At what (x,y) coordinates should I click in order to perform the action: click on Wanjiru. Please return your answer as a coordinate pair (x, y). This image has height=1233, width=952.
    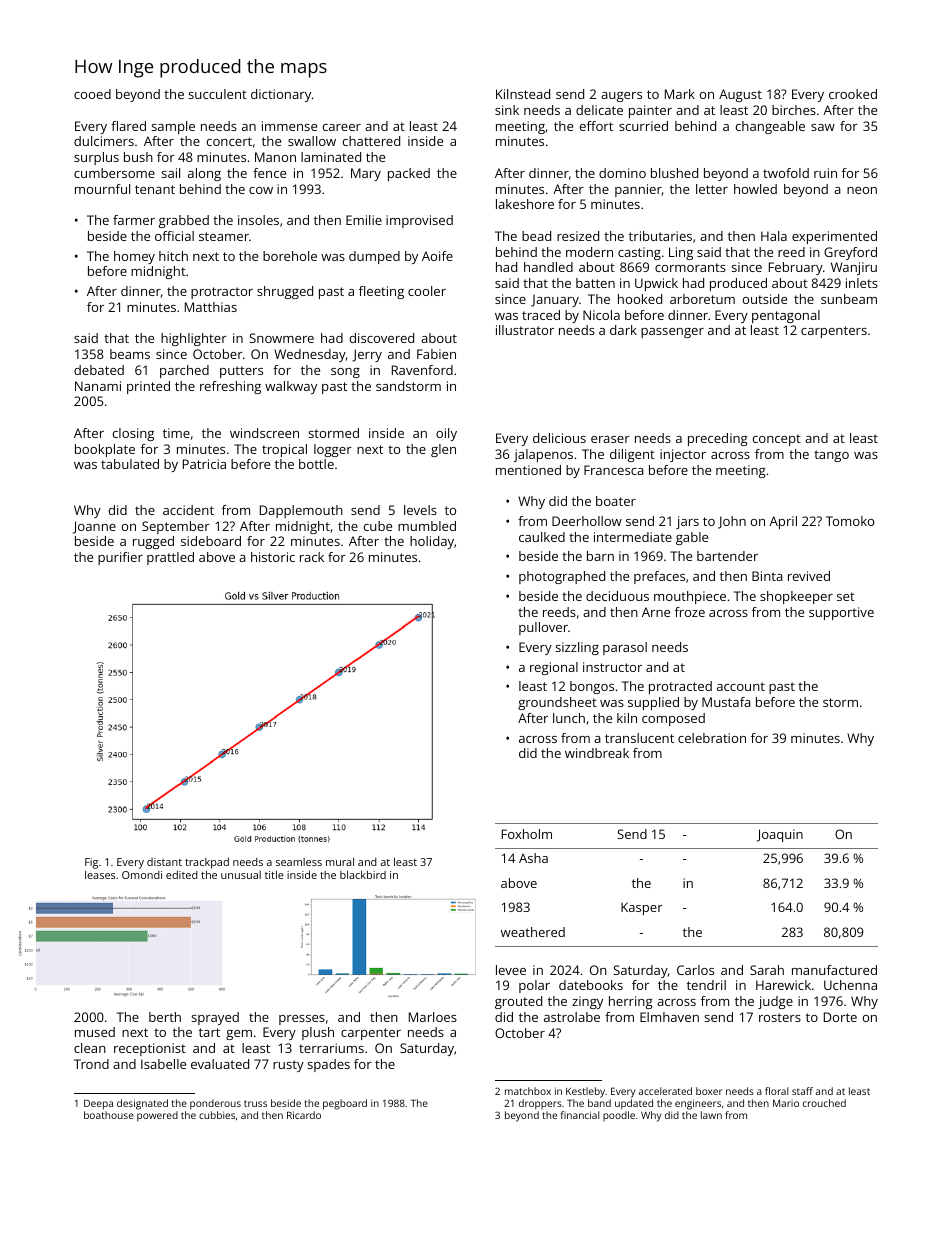
    Looking at the image, I should click on (854, 268).
